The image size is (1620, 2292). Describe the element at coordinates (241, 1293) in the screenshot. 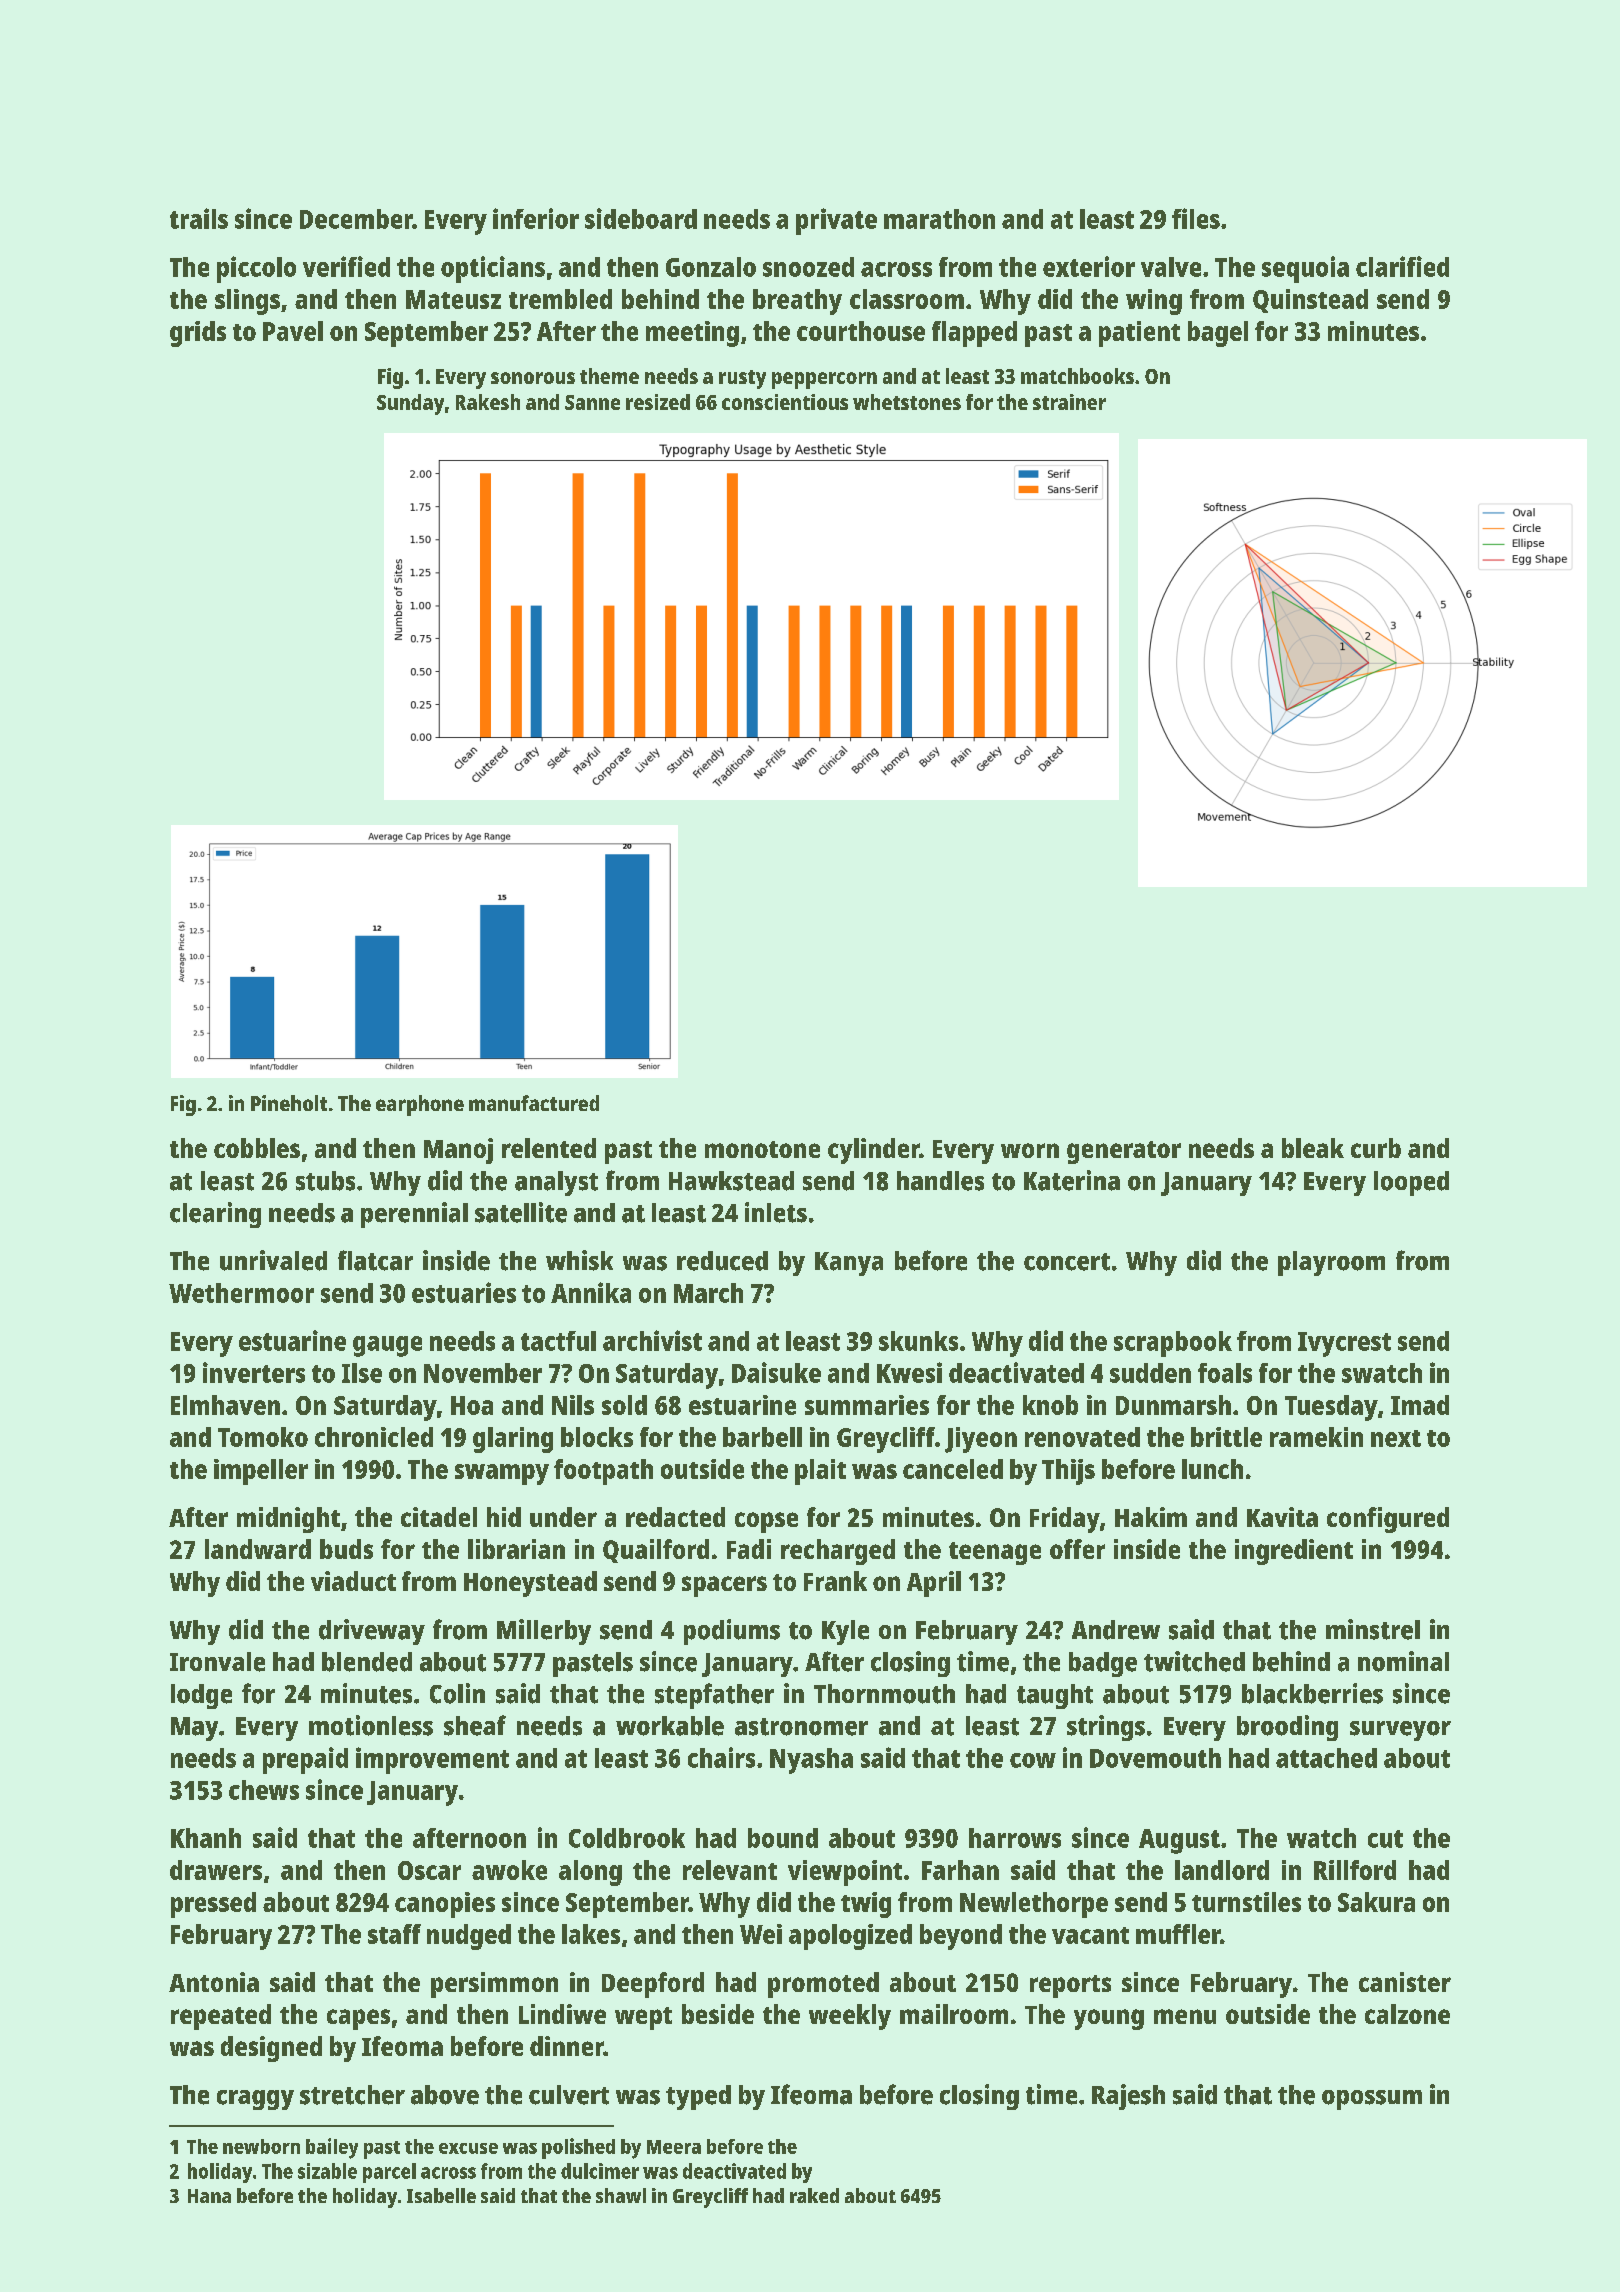

I see `Wethermoor` at that location.
